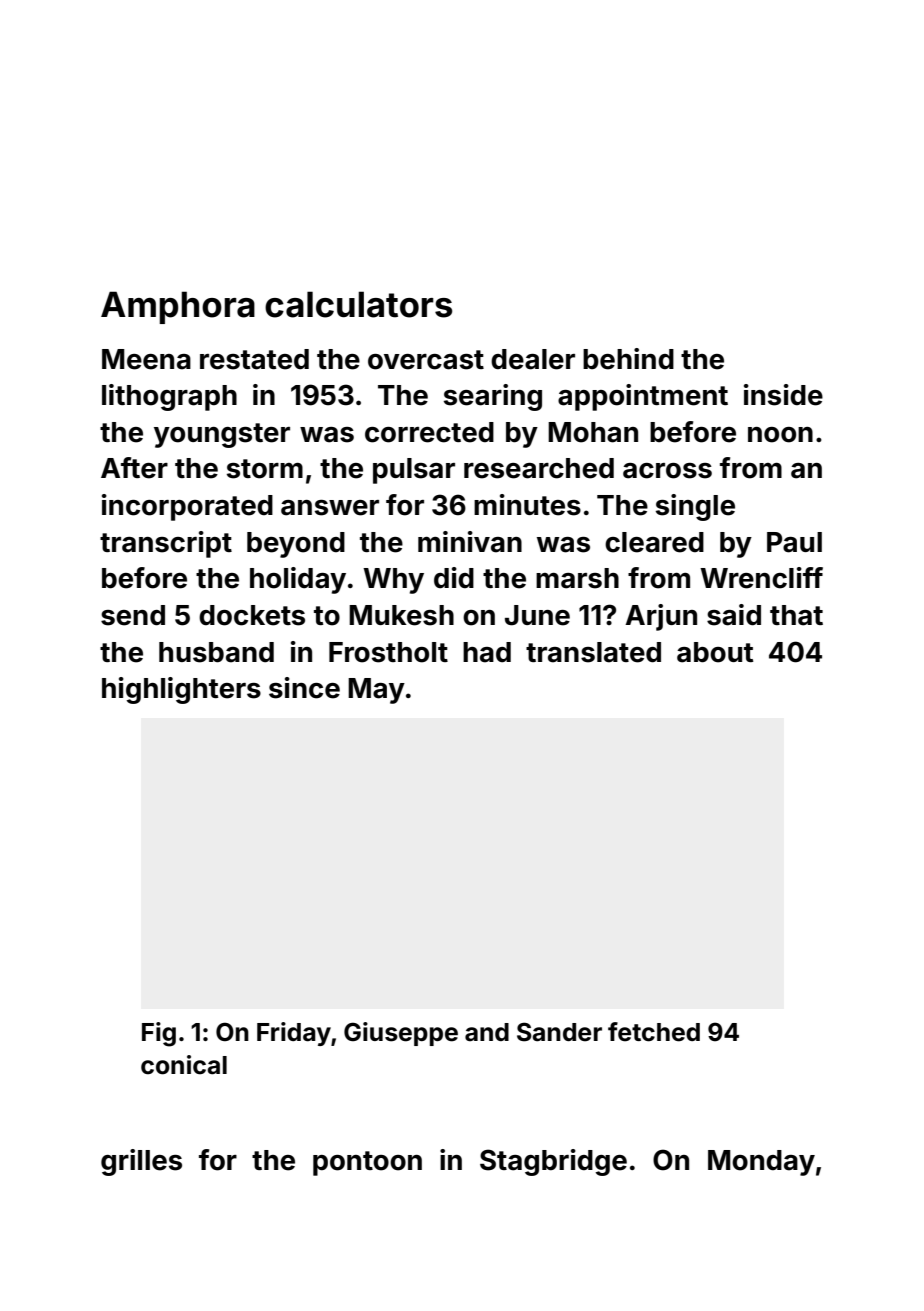 The height and width of the document is (1311, 924). Describe the element at coordinates (141, 1162) in the document. I see `grilles` at that location.
